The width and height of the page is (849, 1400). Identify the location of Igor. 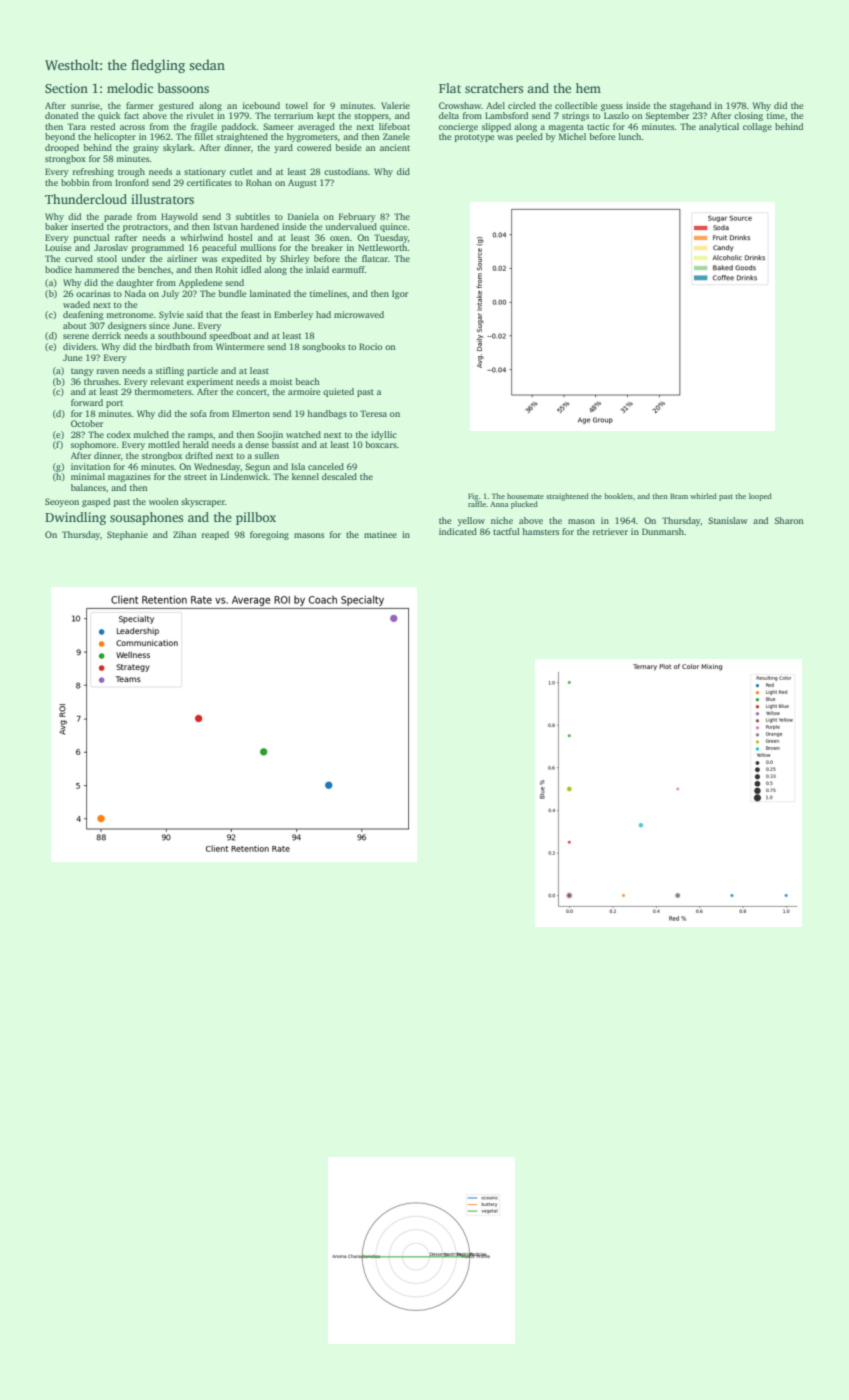
(400, 294).
